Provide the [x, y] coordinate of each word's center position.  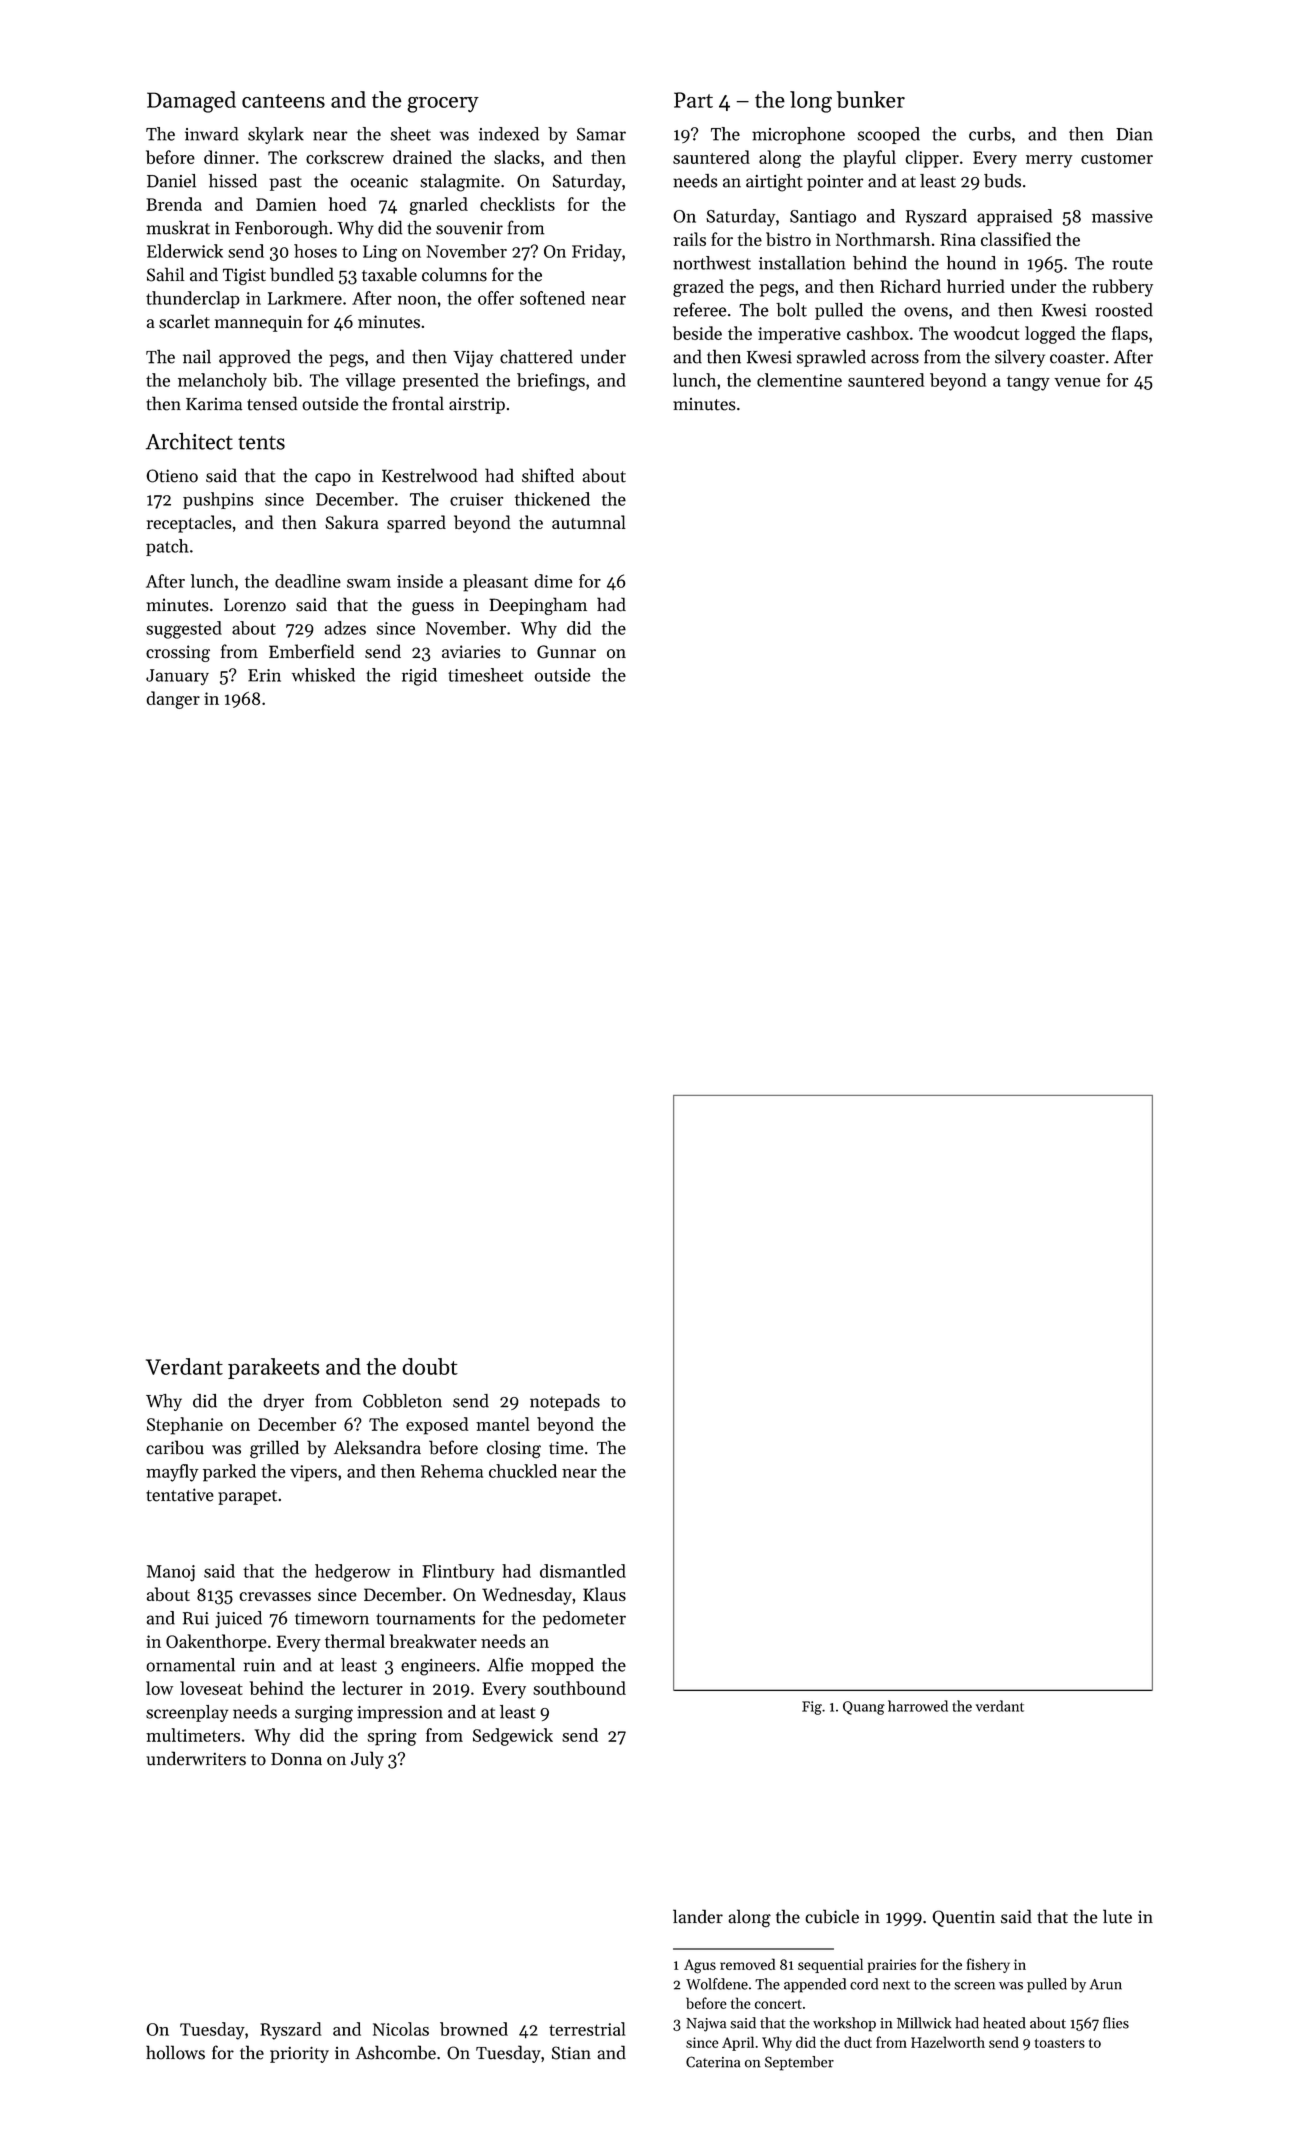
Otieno [172, 476]
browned [474, 2029]
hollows [175, 2052]
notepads [565, 1402]
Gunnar [566, 652]
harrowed [918, 1706]
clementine [799, 380]
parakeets [274, 1368]
